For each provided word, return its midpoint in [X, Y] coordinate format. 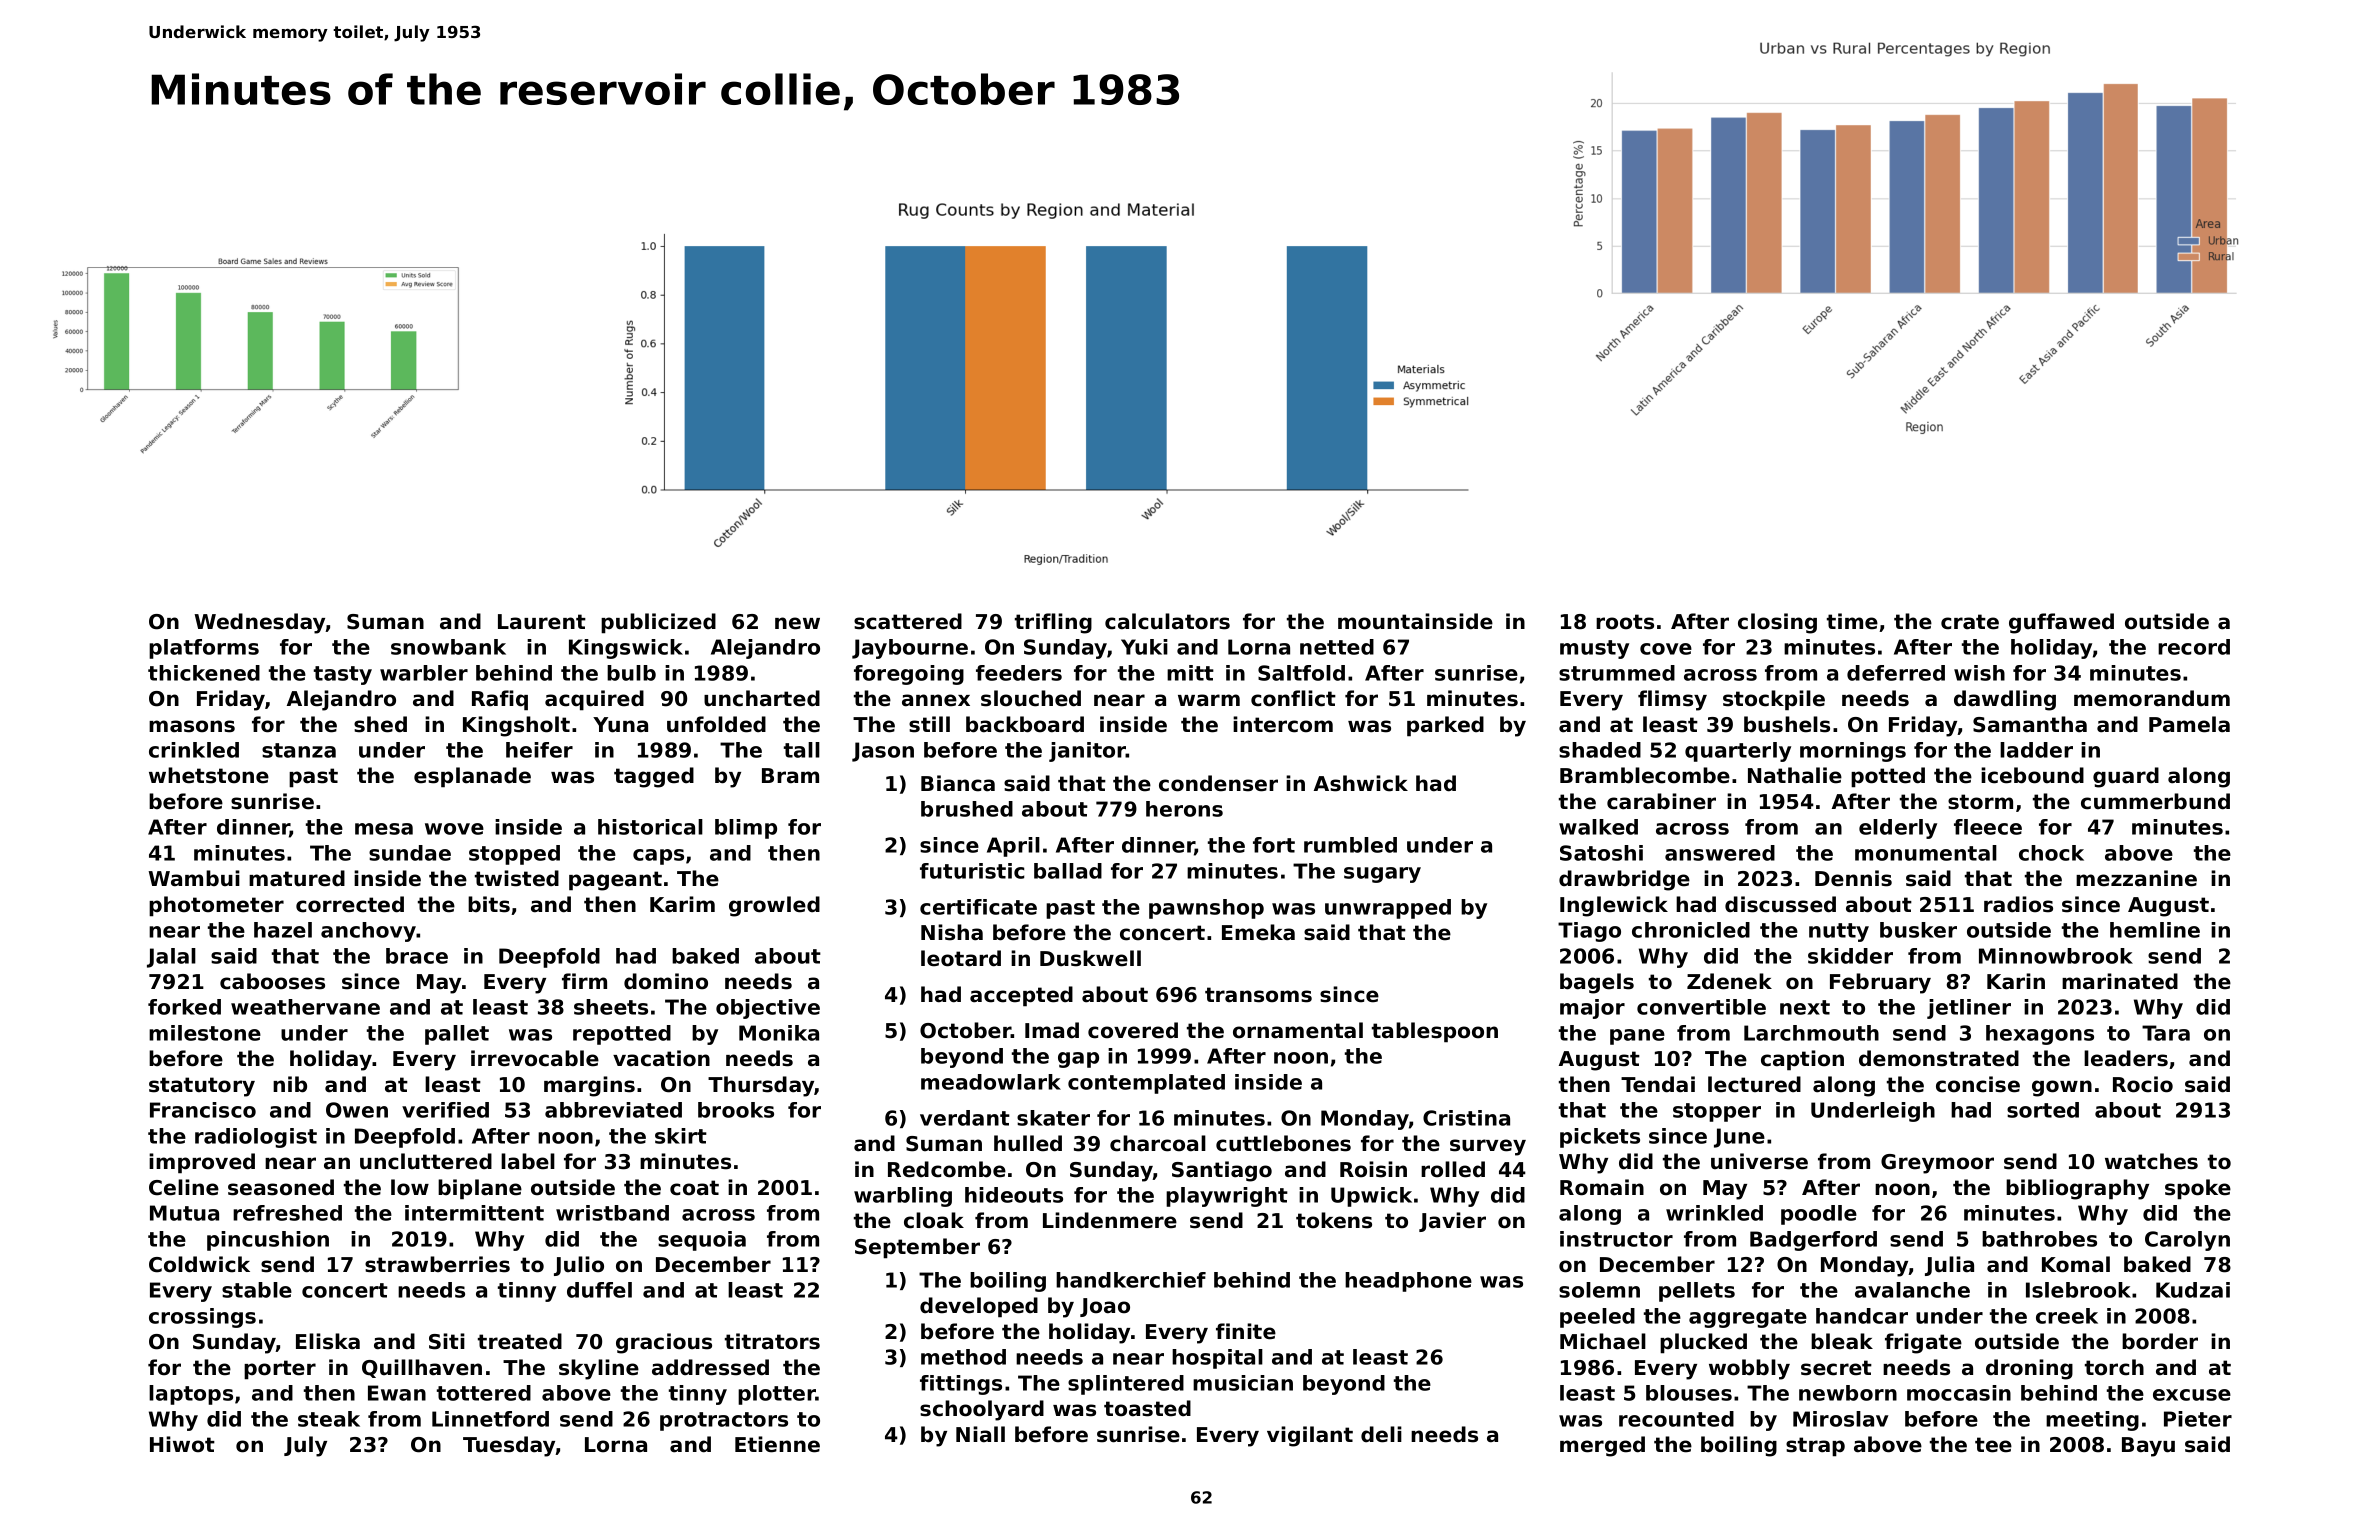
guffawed [2061, 623]
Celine [184, 1187]
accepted [1021, 996]
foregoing [909, 675]
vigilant [1310, 1436]
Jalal [171, 958]
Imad [1052, 1030]
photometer [216, 906]
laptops [191, 1395]
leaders [2126, 1058]
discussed [1780, 904]
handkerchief [1131, 1280]
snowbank [448, 647]
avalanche [1912, 1290]
